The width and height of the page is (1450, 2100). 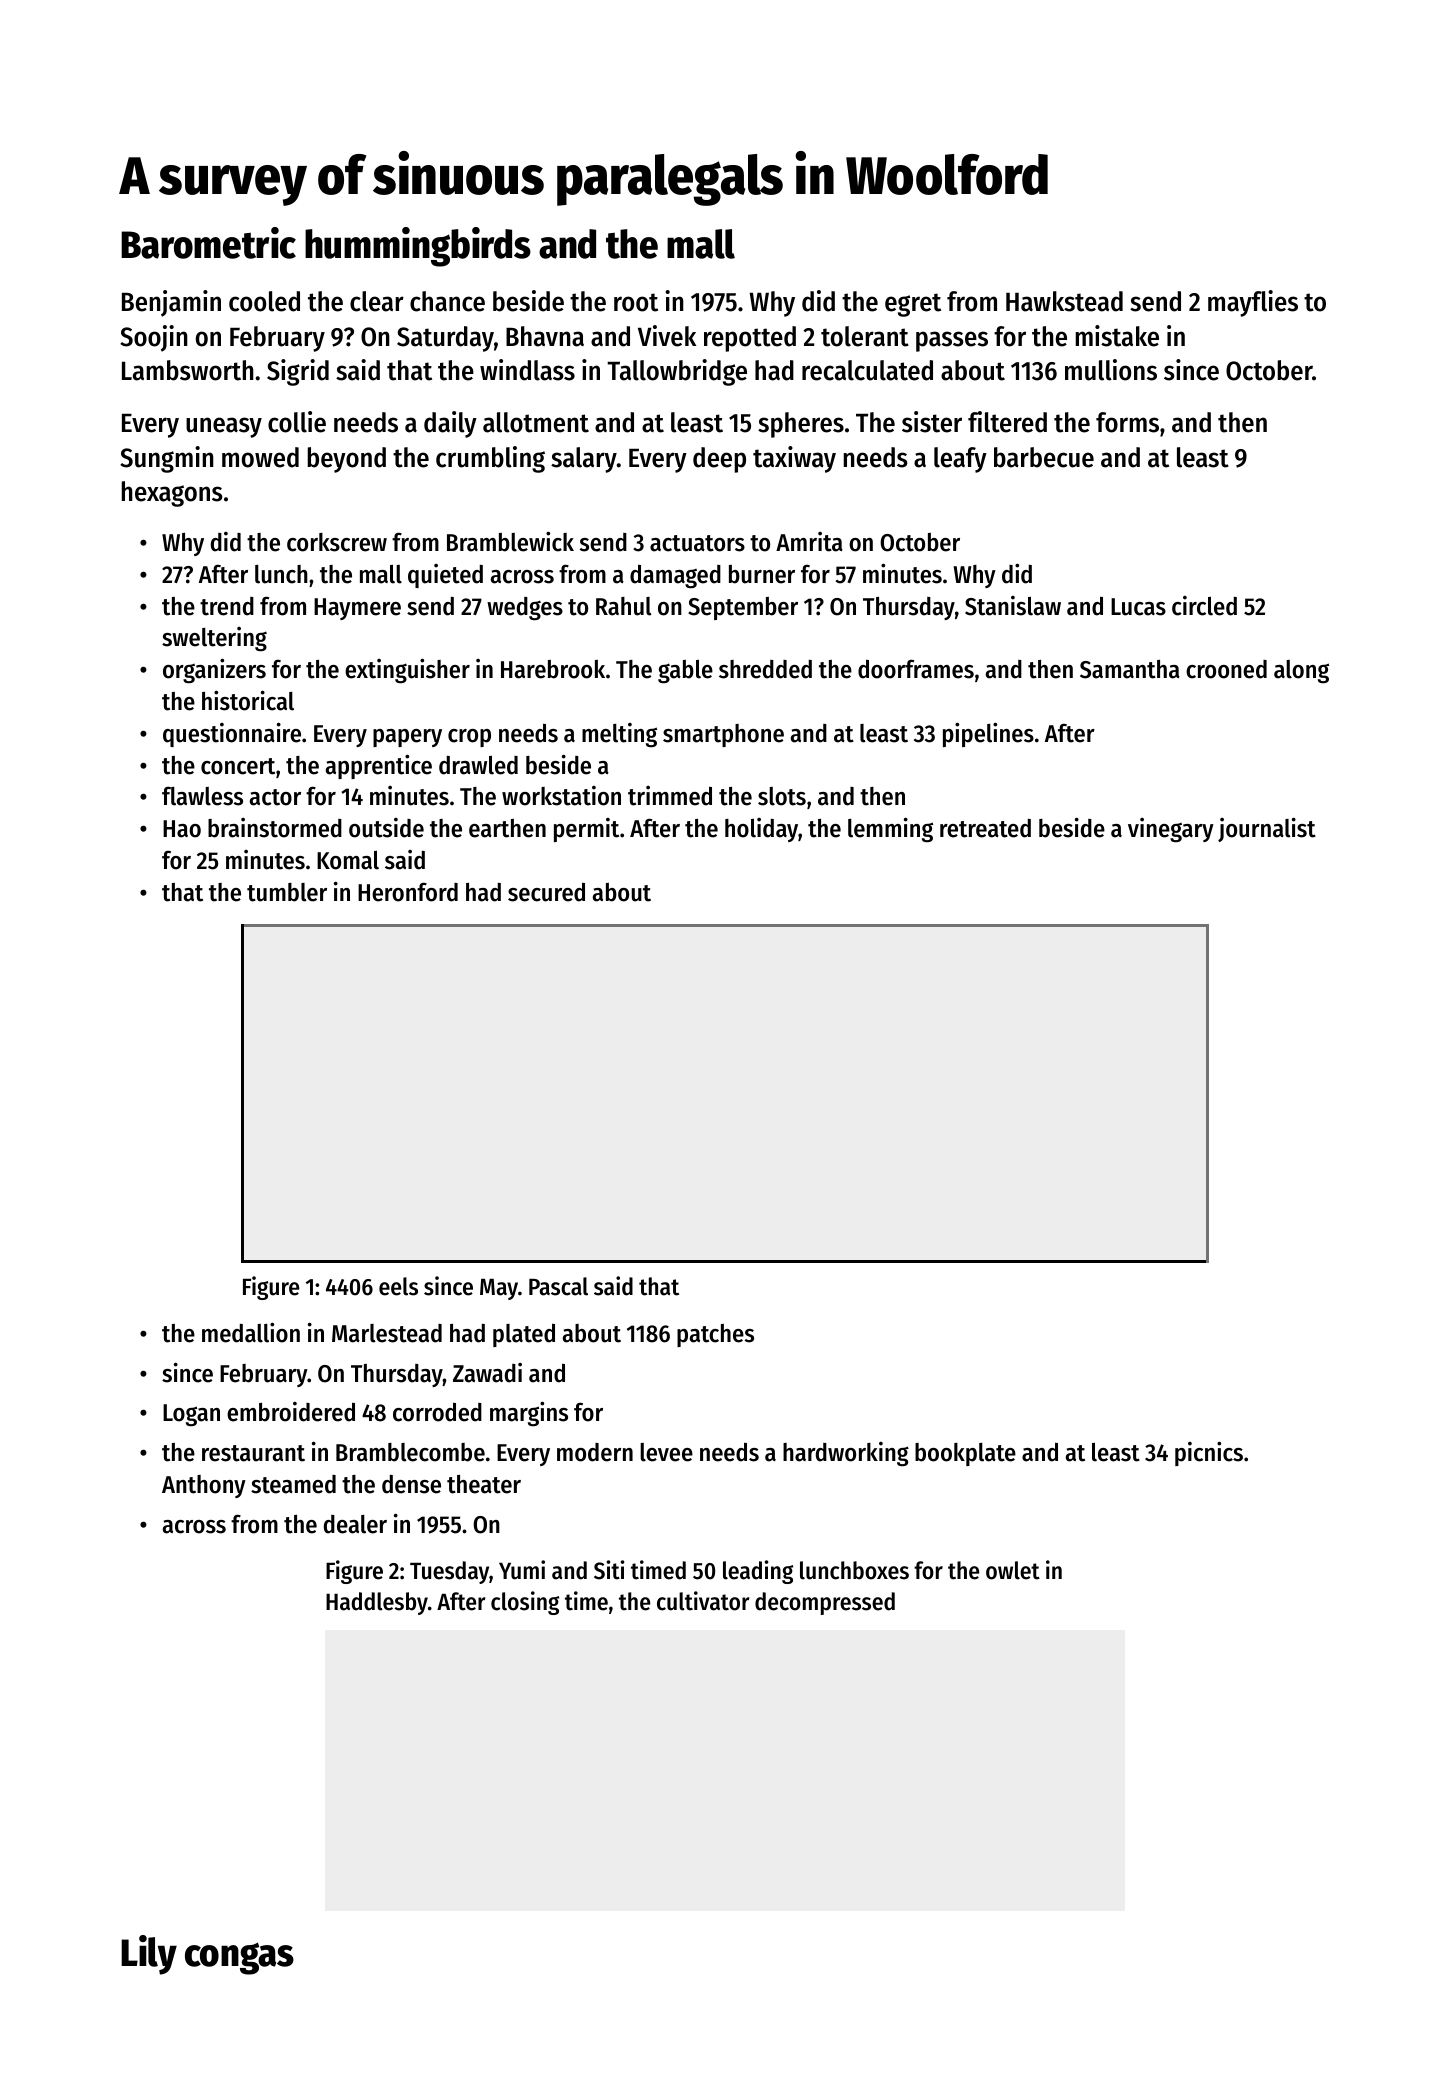 I want to click on picnics, so click(x=1209, y=1454).
